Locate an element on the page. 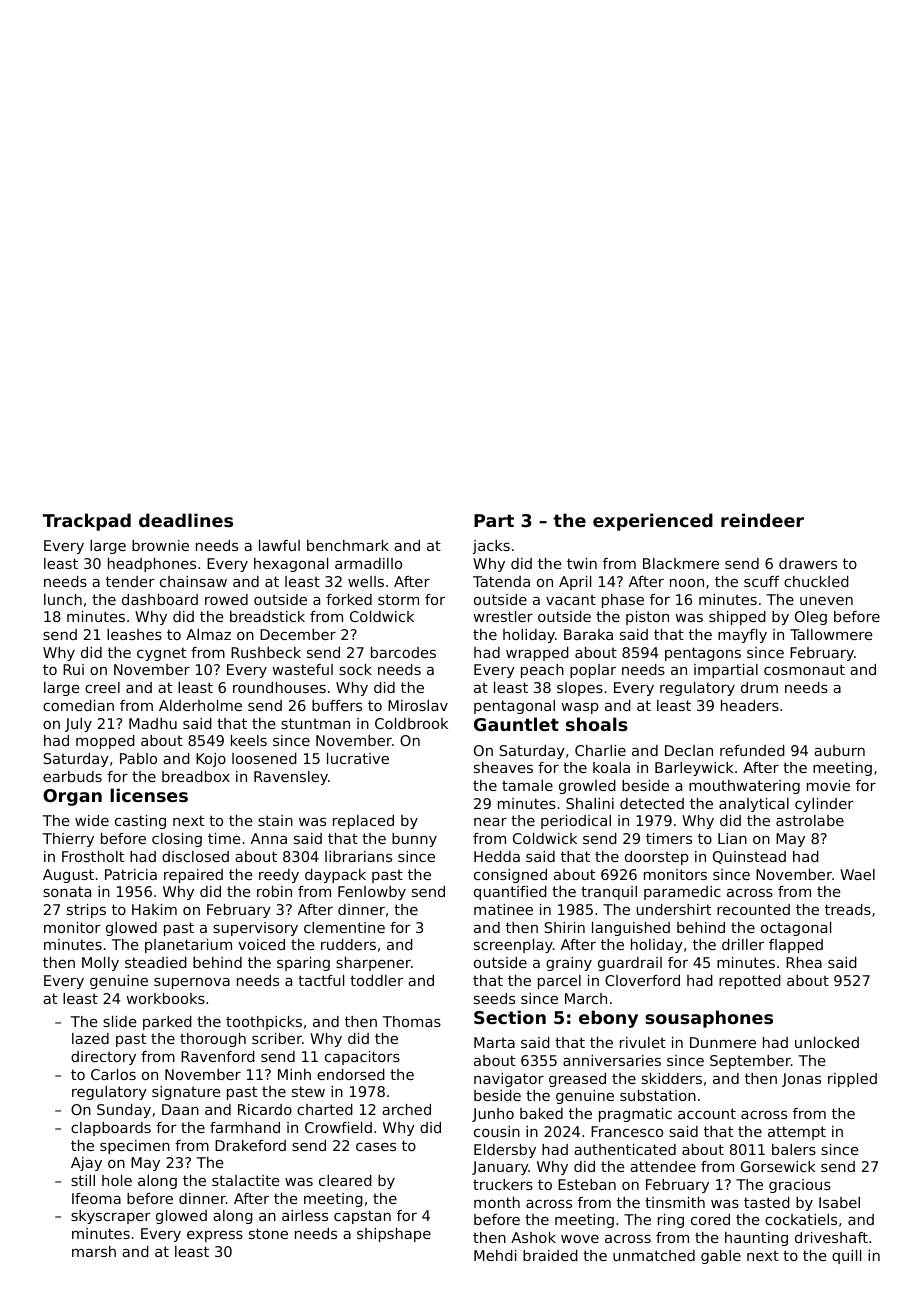 This document has height=1308, width=924. Hakim is located at coordinates (154, 909).
